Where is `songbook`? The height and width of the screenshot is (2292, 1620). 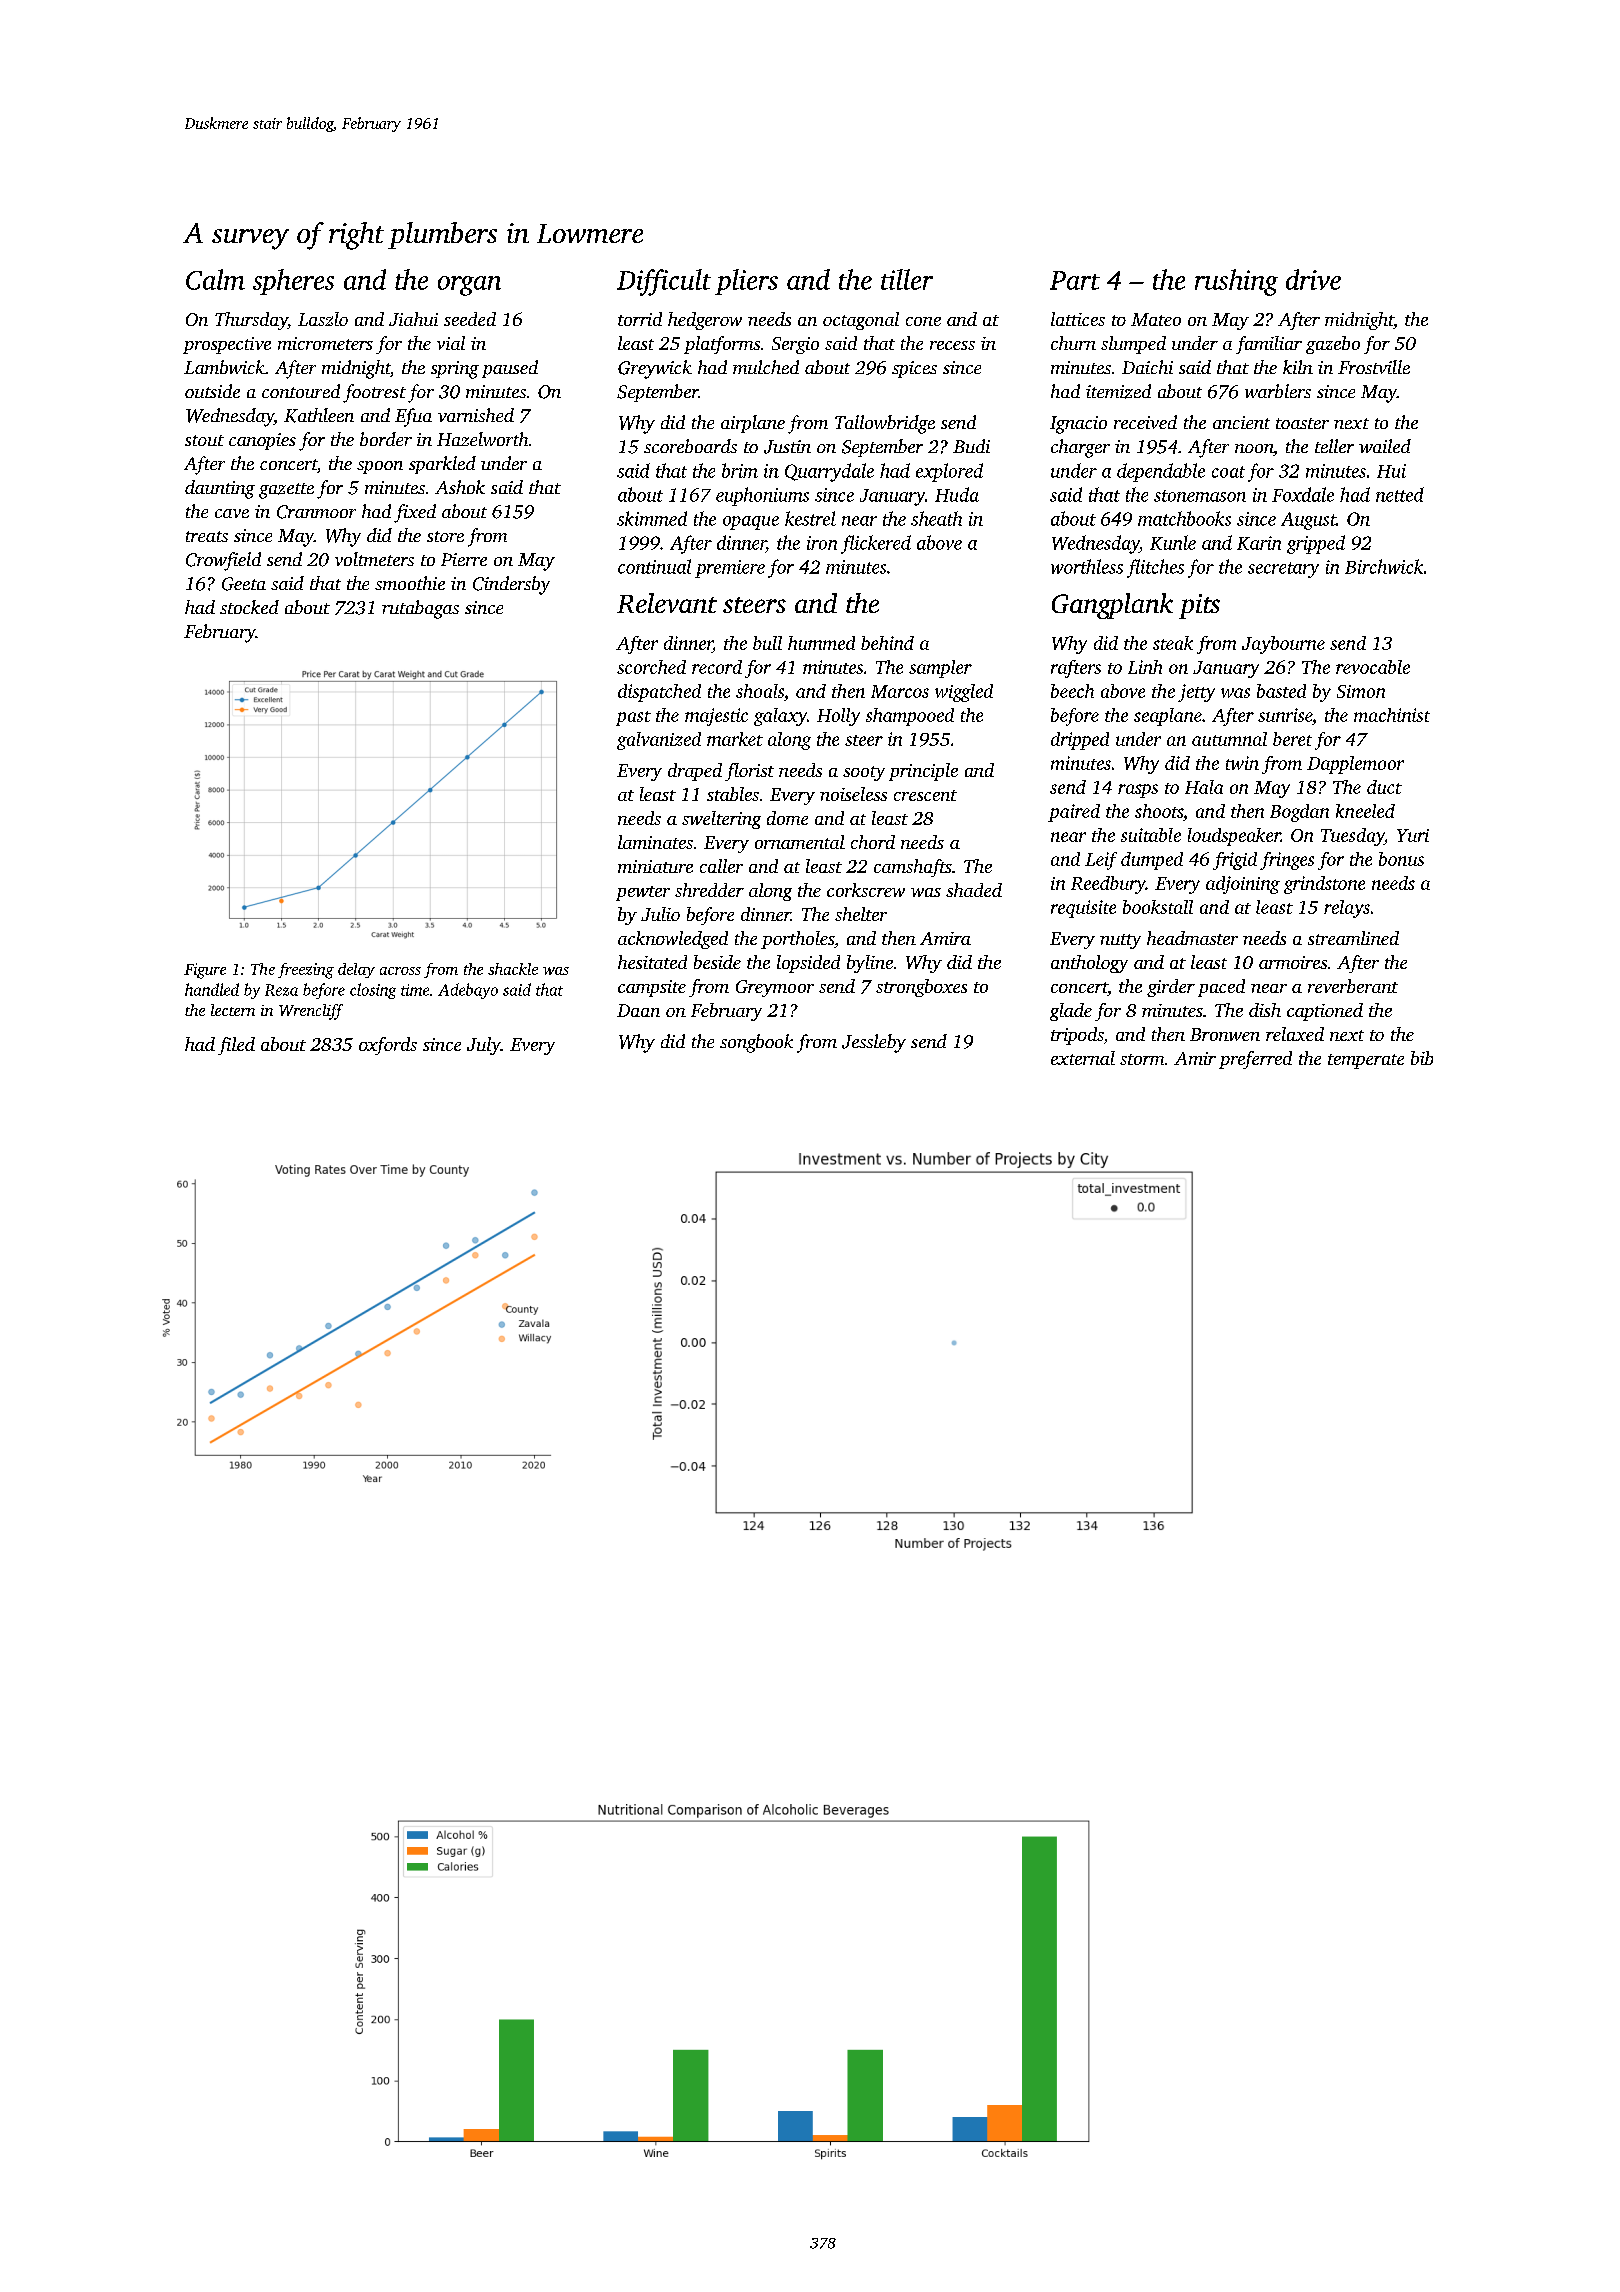
songbook is located at coordinates (756, 1043).
